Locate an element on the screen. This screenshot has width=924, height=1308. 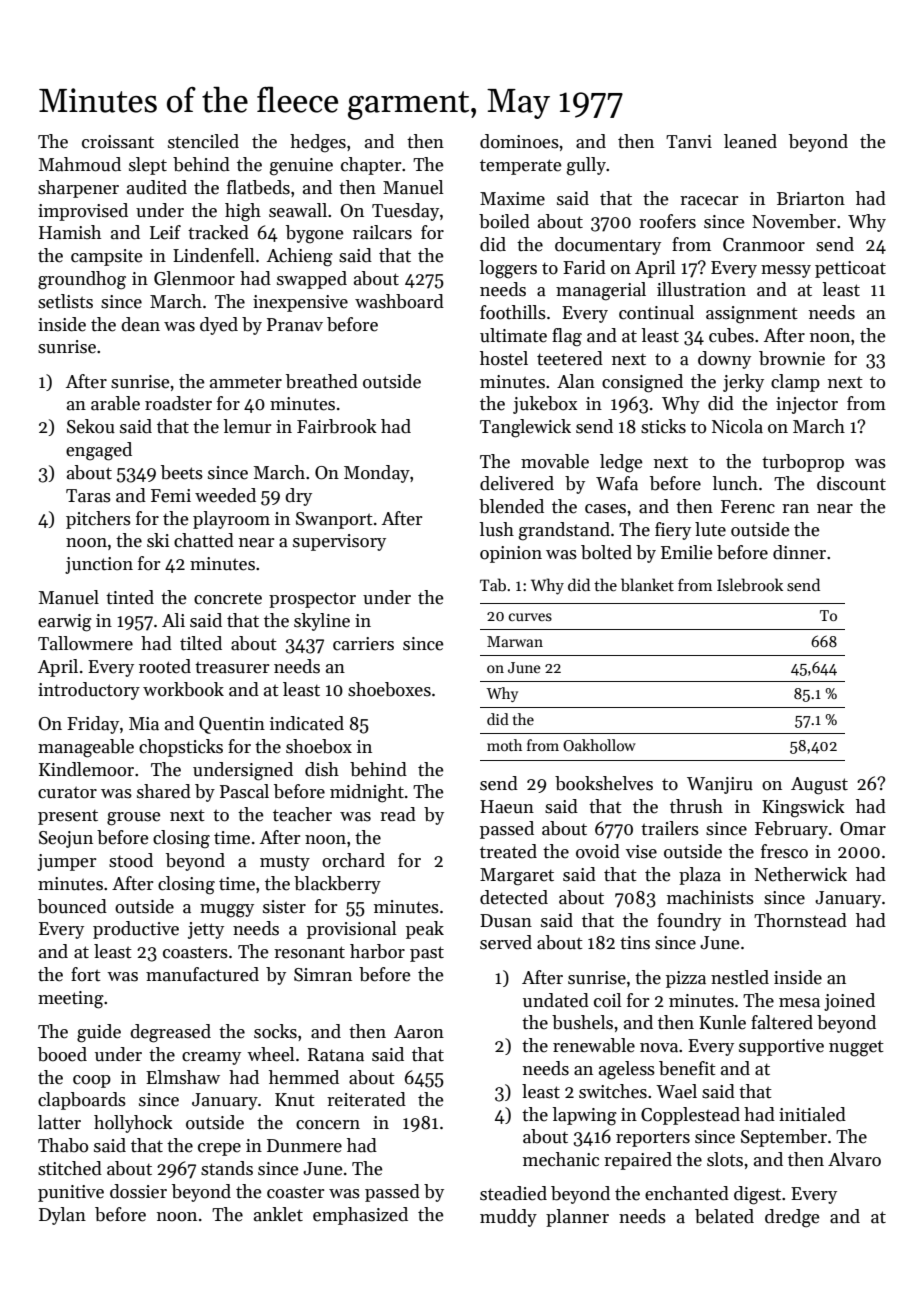
tinted is located at coordinates (130, 597).
